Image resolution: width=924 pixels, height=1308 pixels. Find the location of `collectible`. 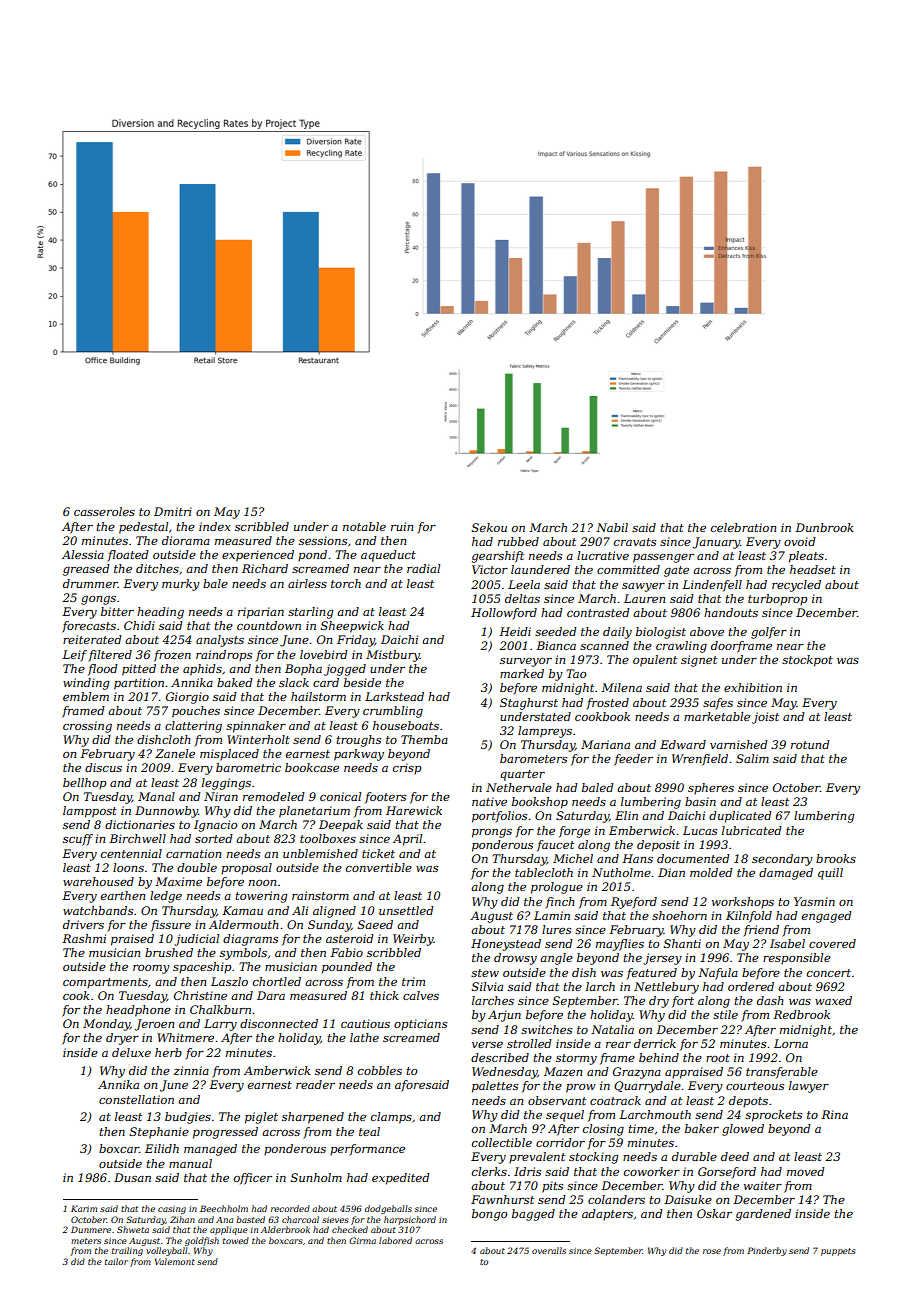

collectible is located at coordinates (502, 1142).
